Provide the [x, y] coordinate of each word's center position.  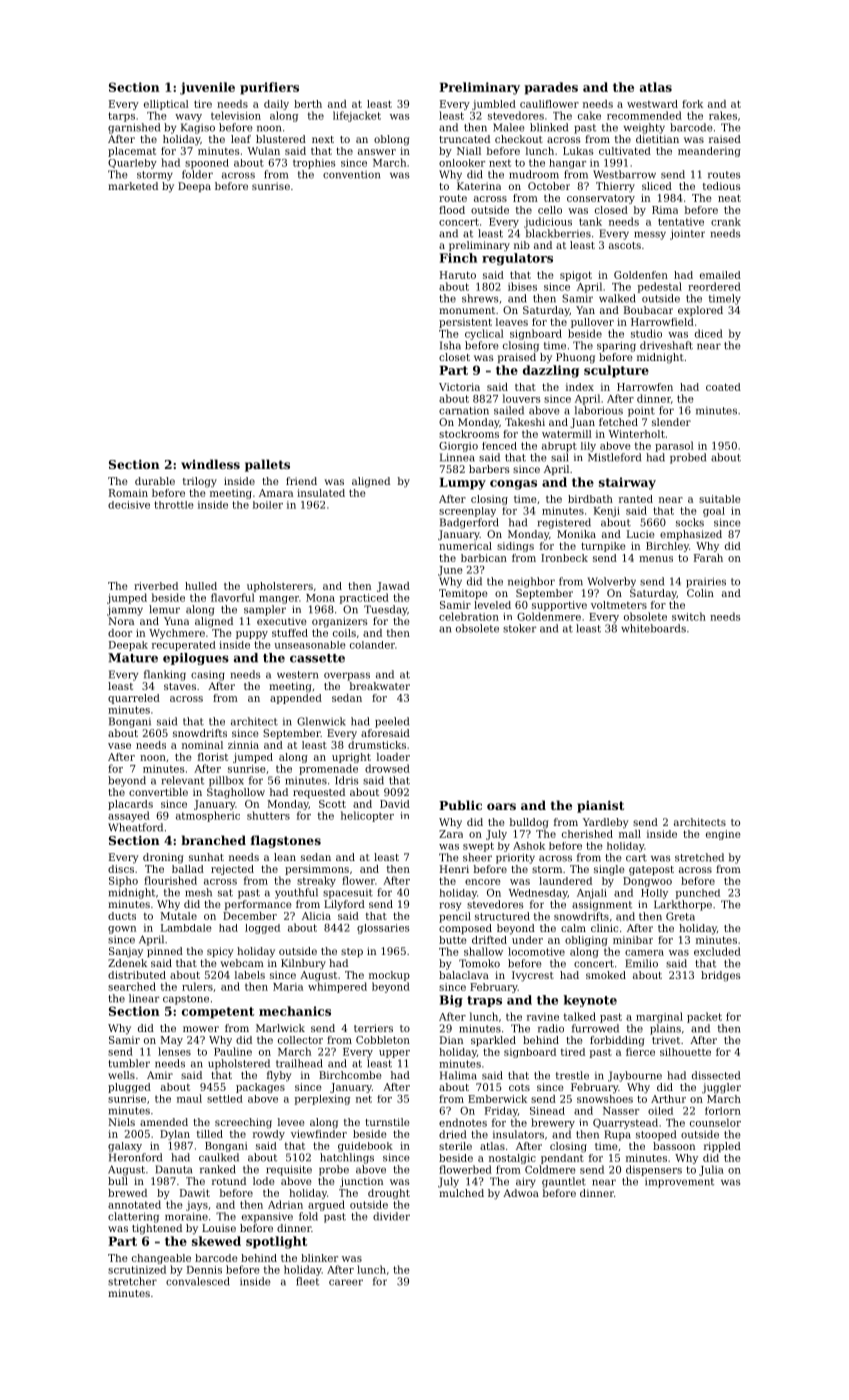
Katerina [479, 186]
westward [652, 104]
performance [258, 905]
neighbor [531, 582]
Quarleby [132, 164]
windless [210, 464]
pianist [600, 806]
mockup [389, 976]
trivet [666, 1040]
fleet [307, 1281]
